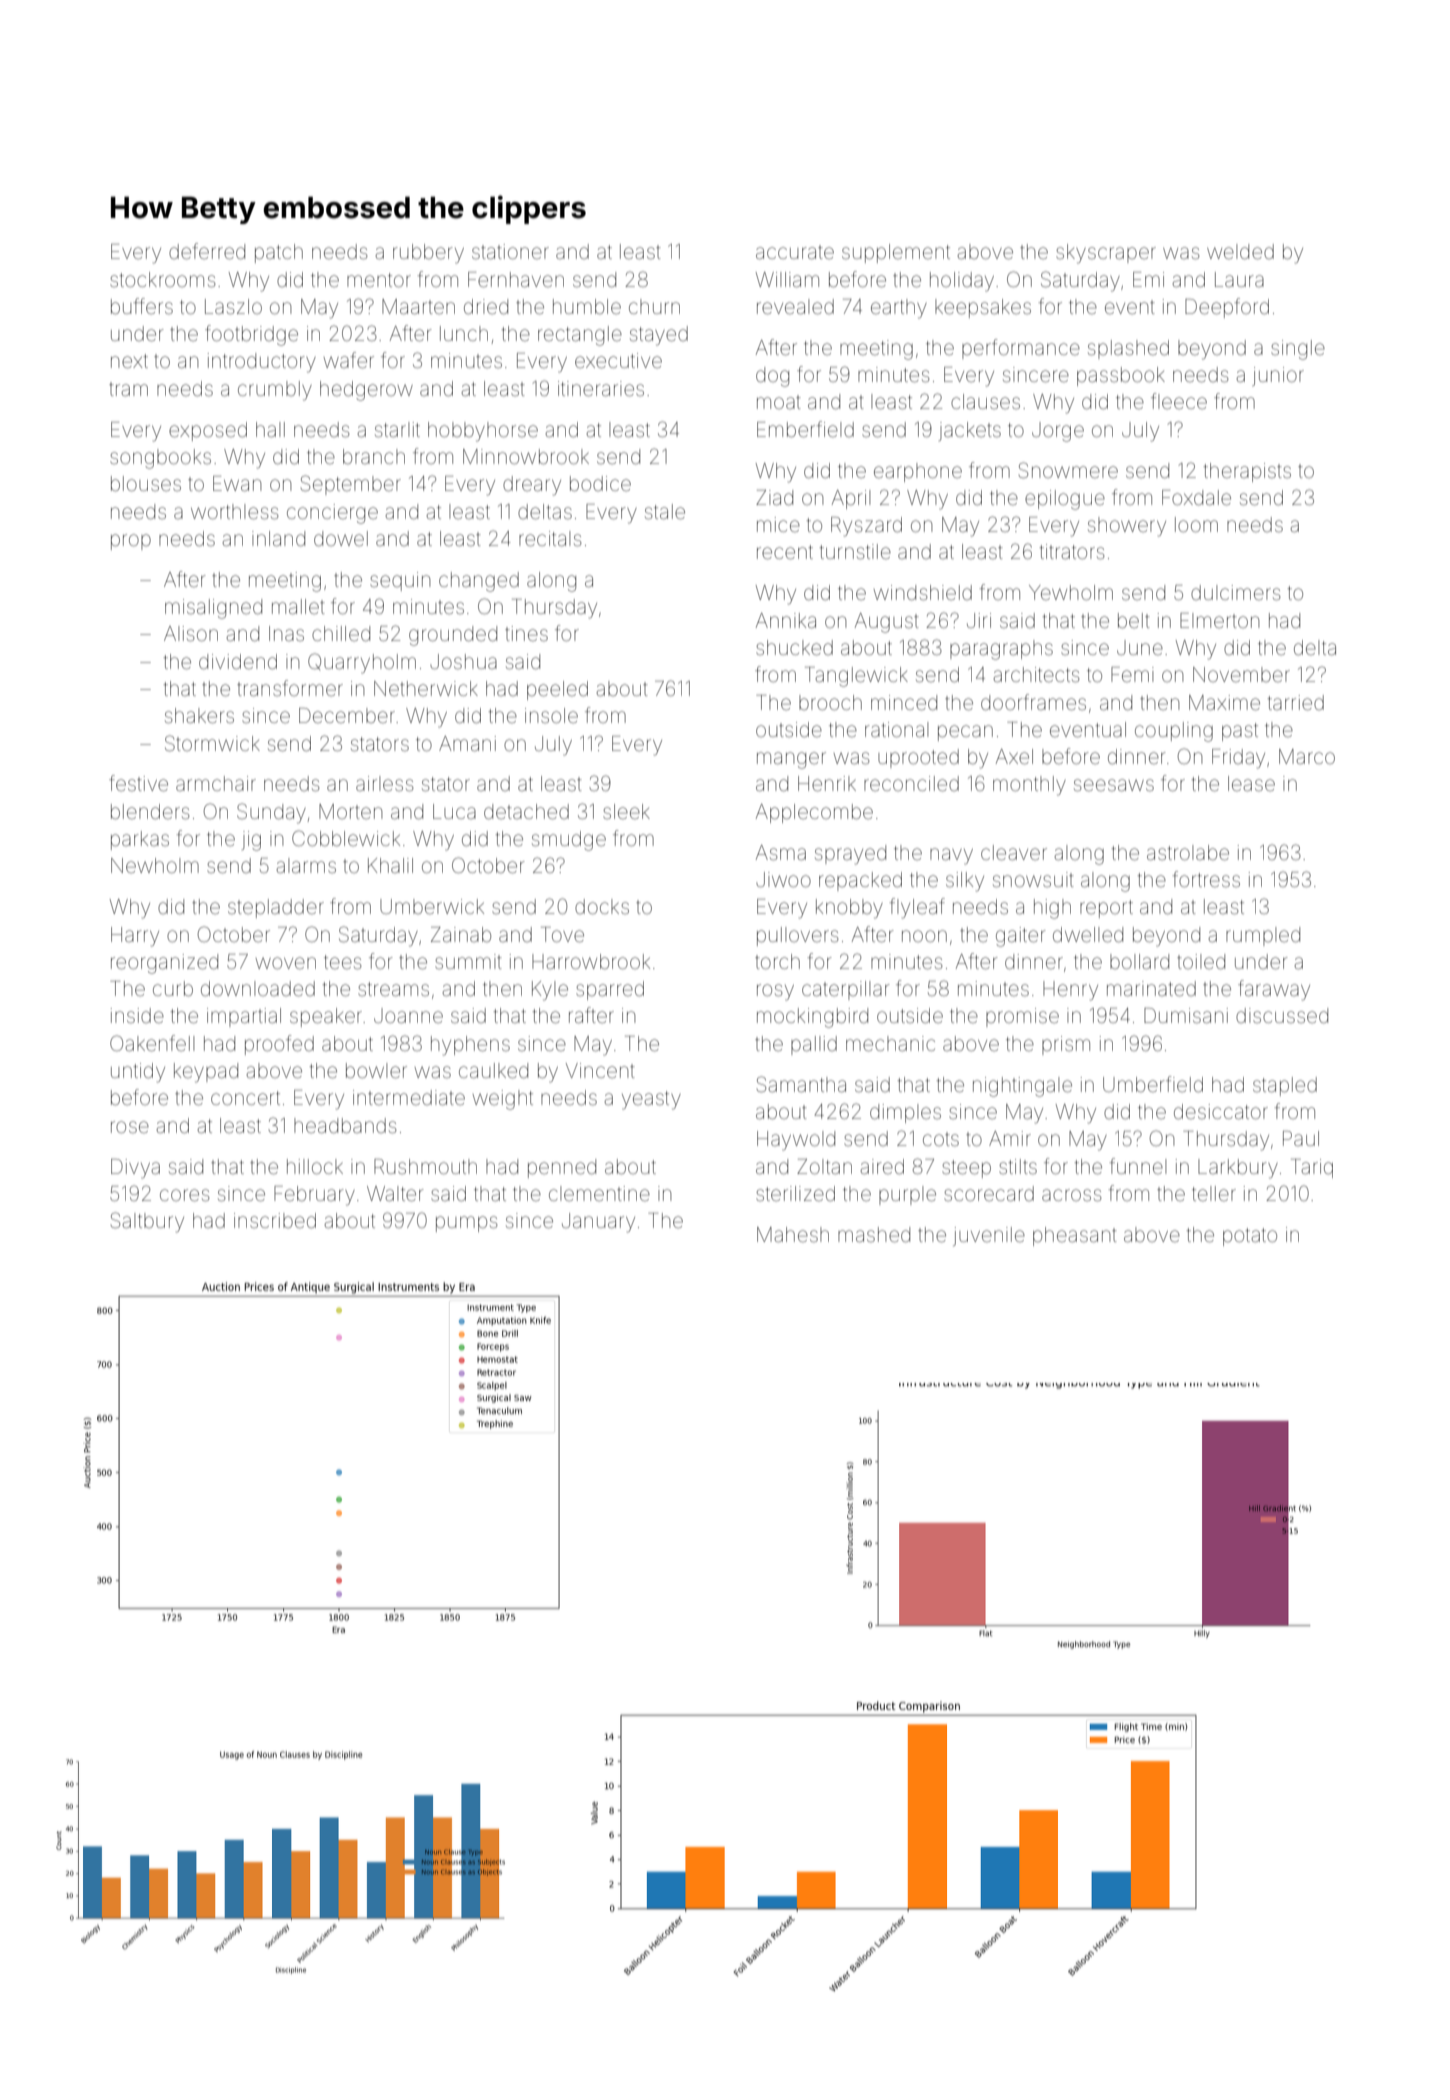  I want to click on performance, so click(1021, 349).
